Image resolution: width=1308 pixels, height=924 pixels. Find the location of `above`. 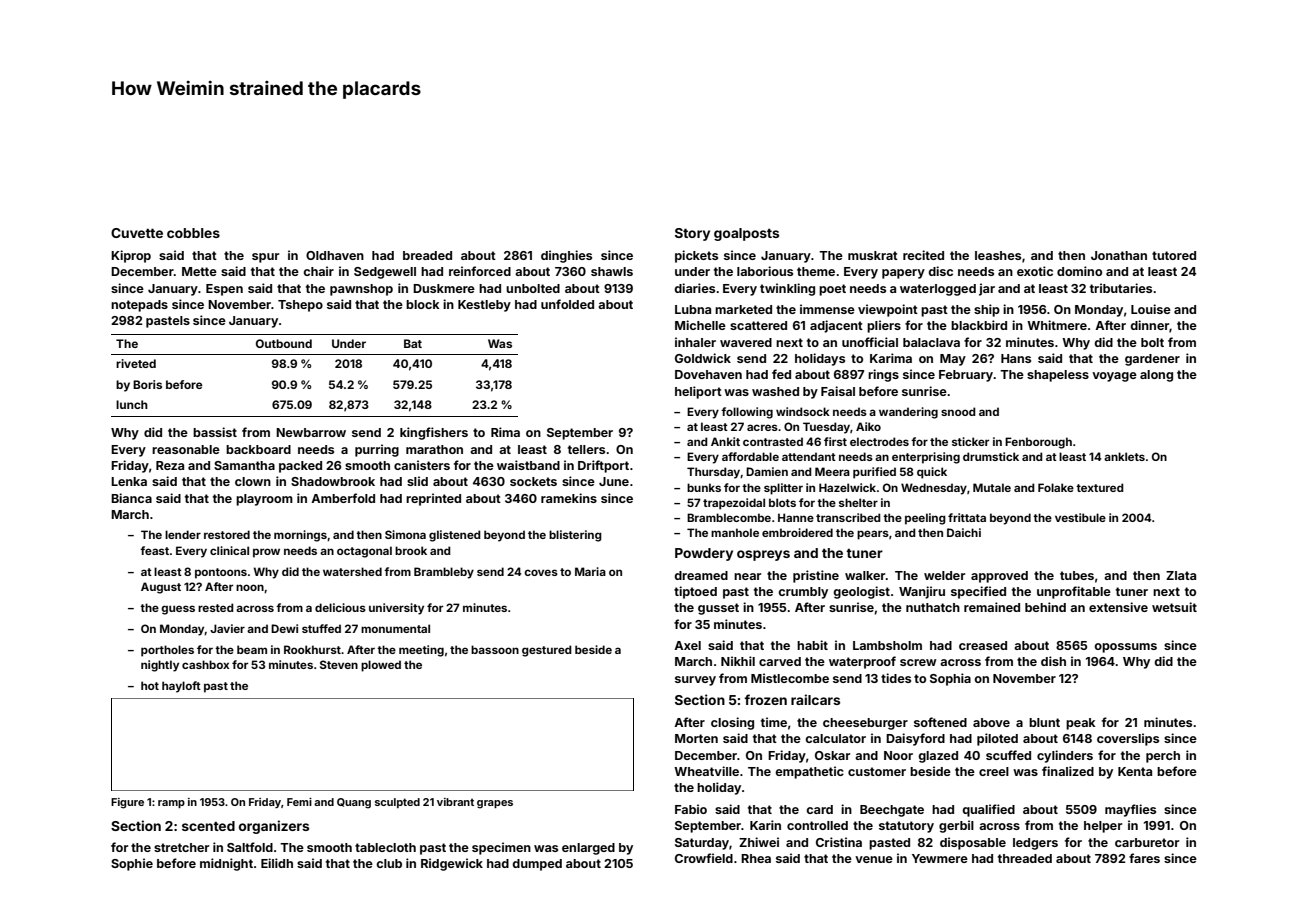

above is located at coordinates (991, 722).
